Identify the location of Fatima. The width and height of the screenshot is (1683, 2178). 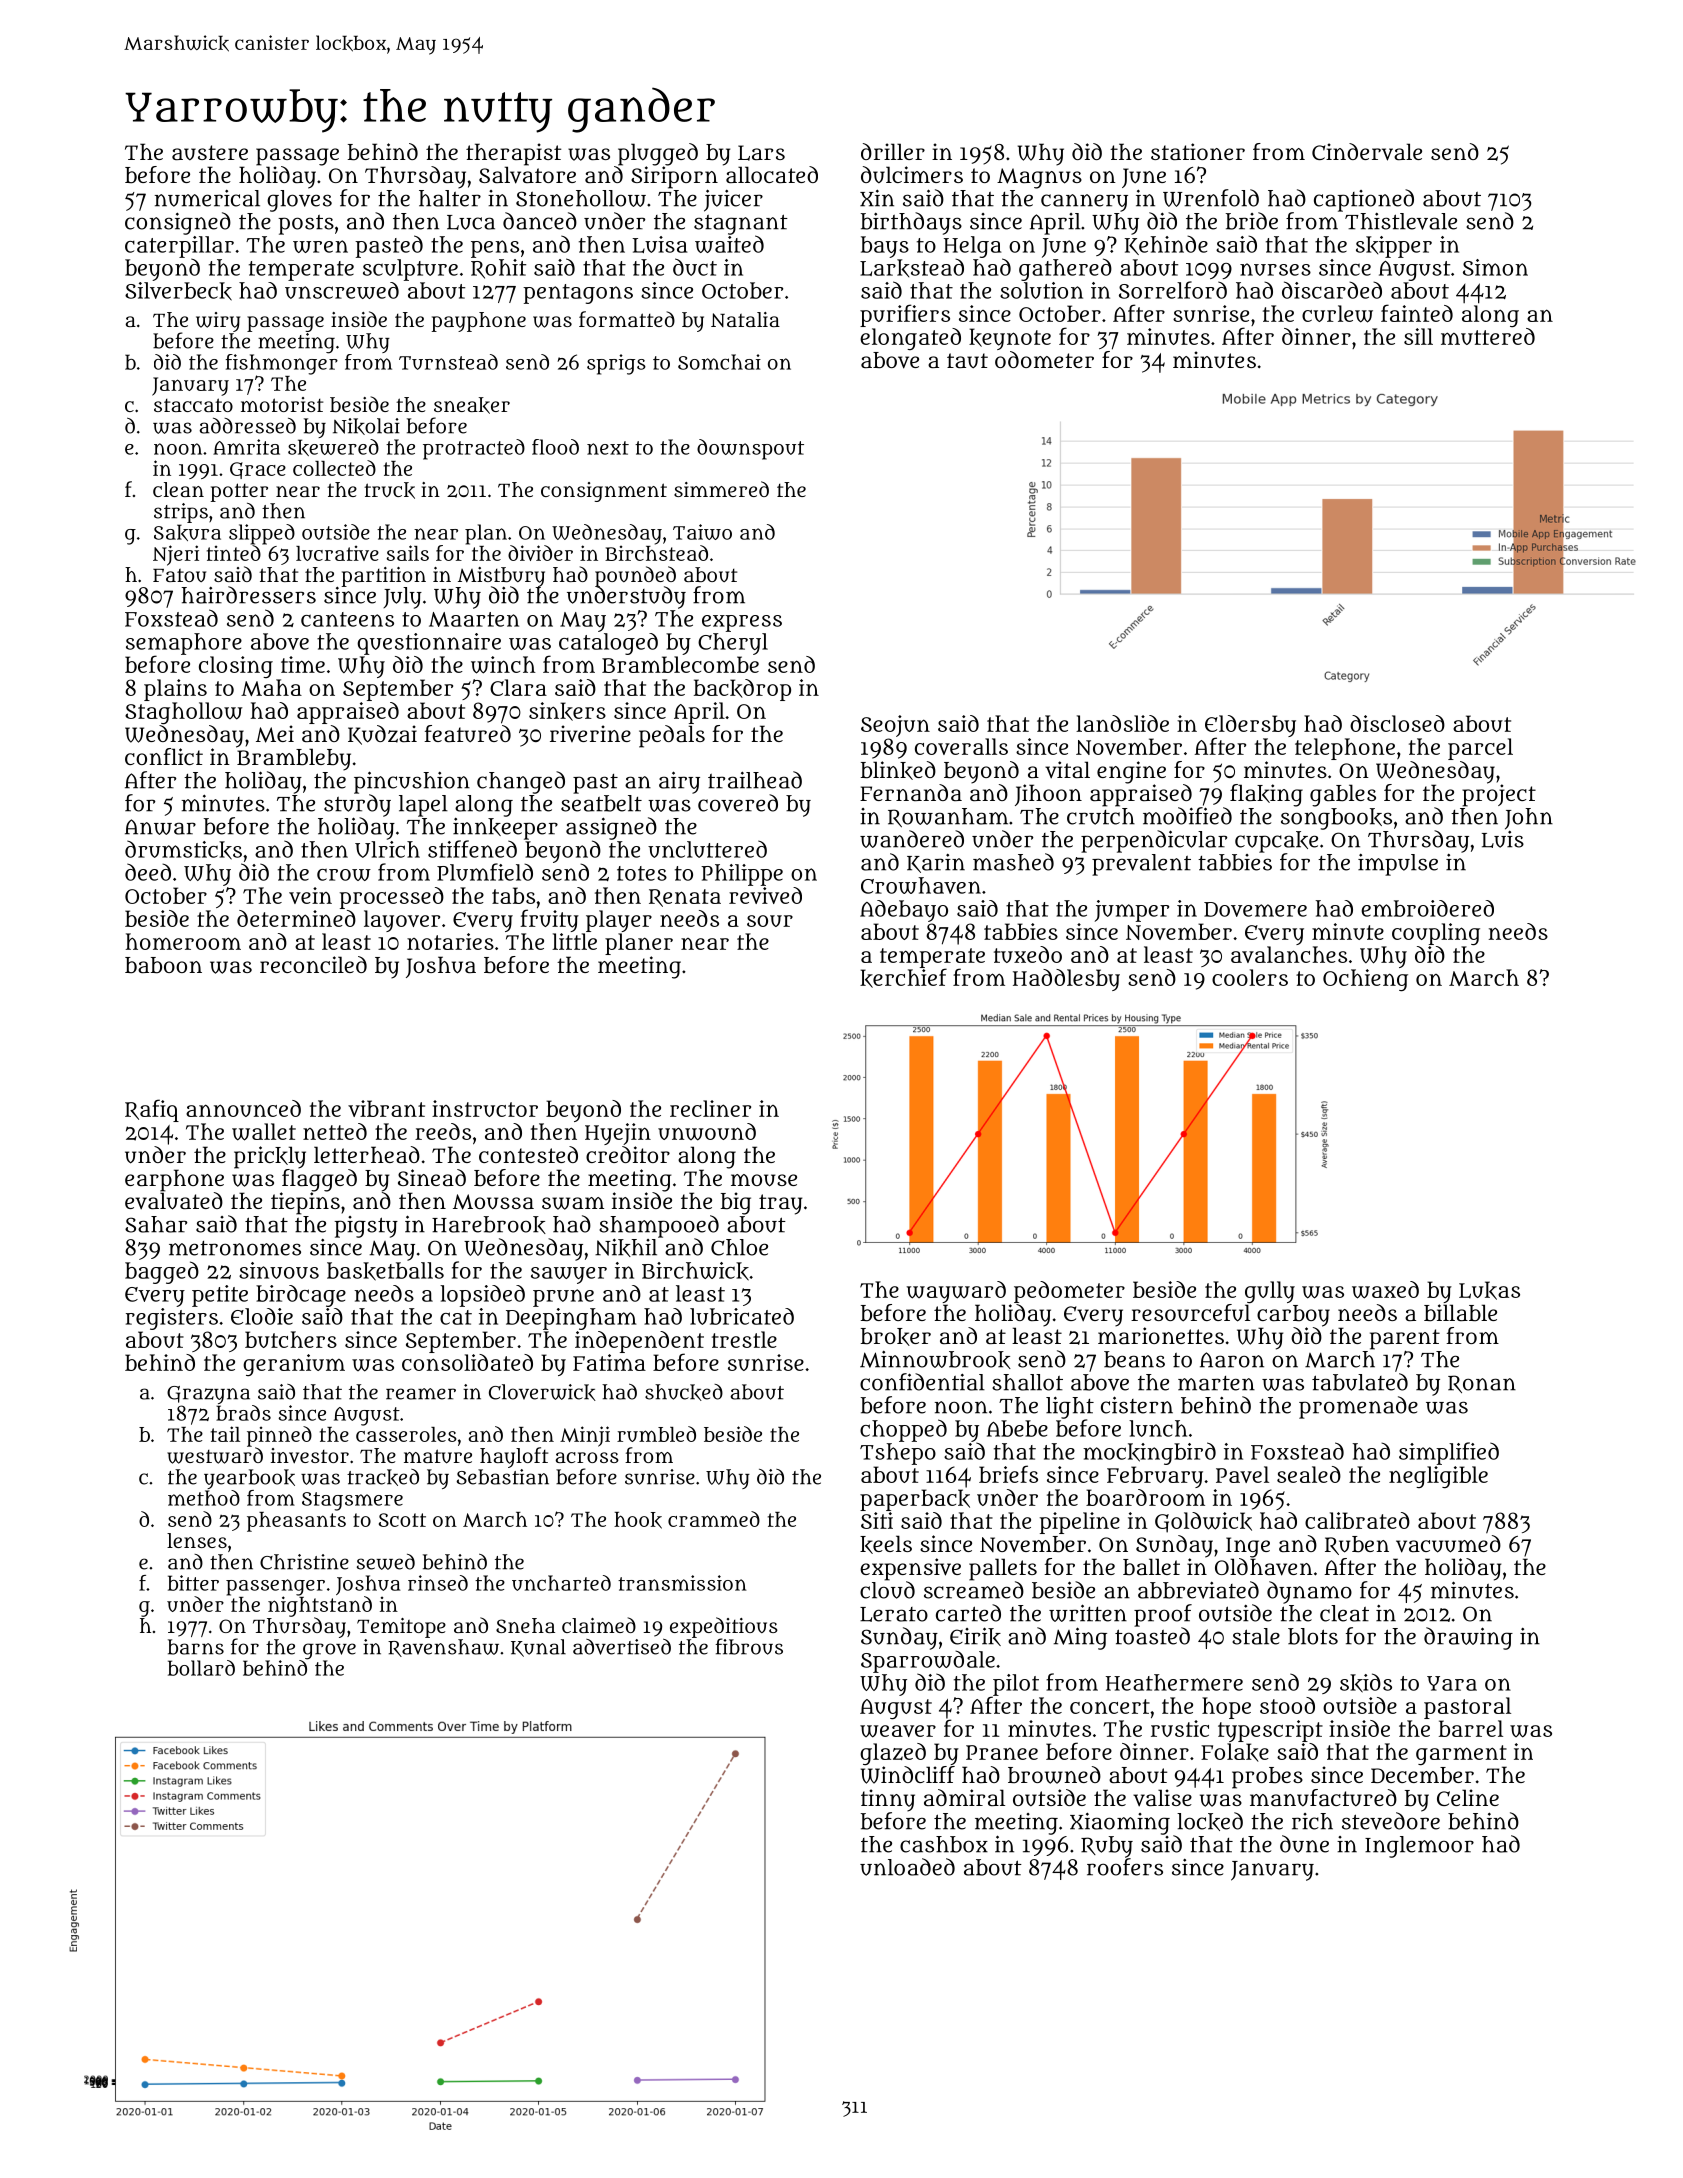
(609, 1362).
